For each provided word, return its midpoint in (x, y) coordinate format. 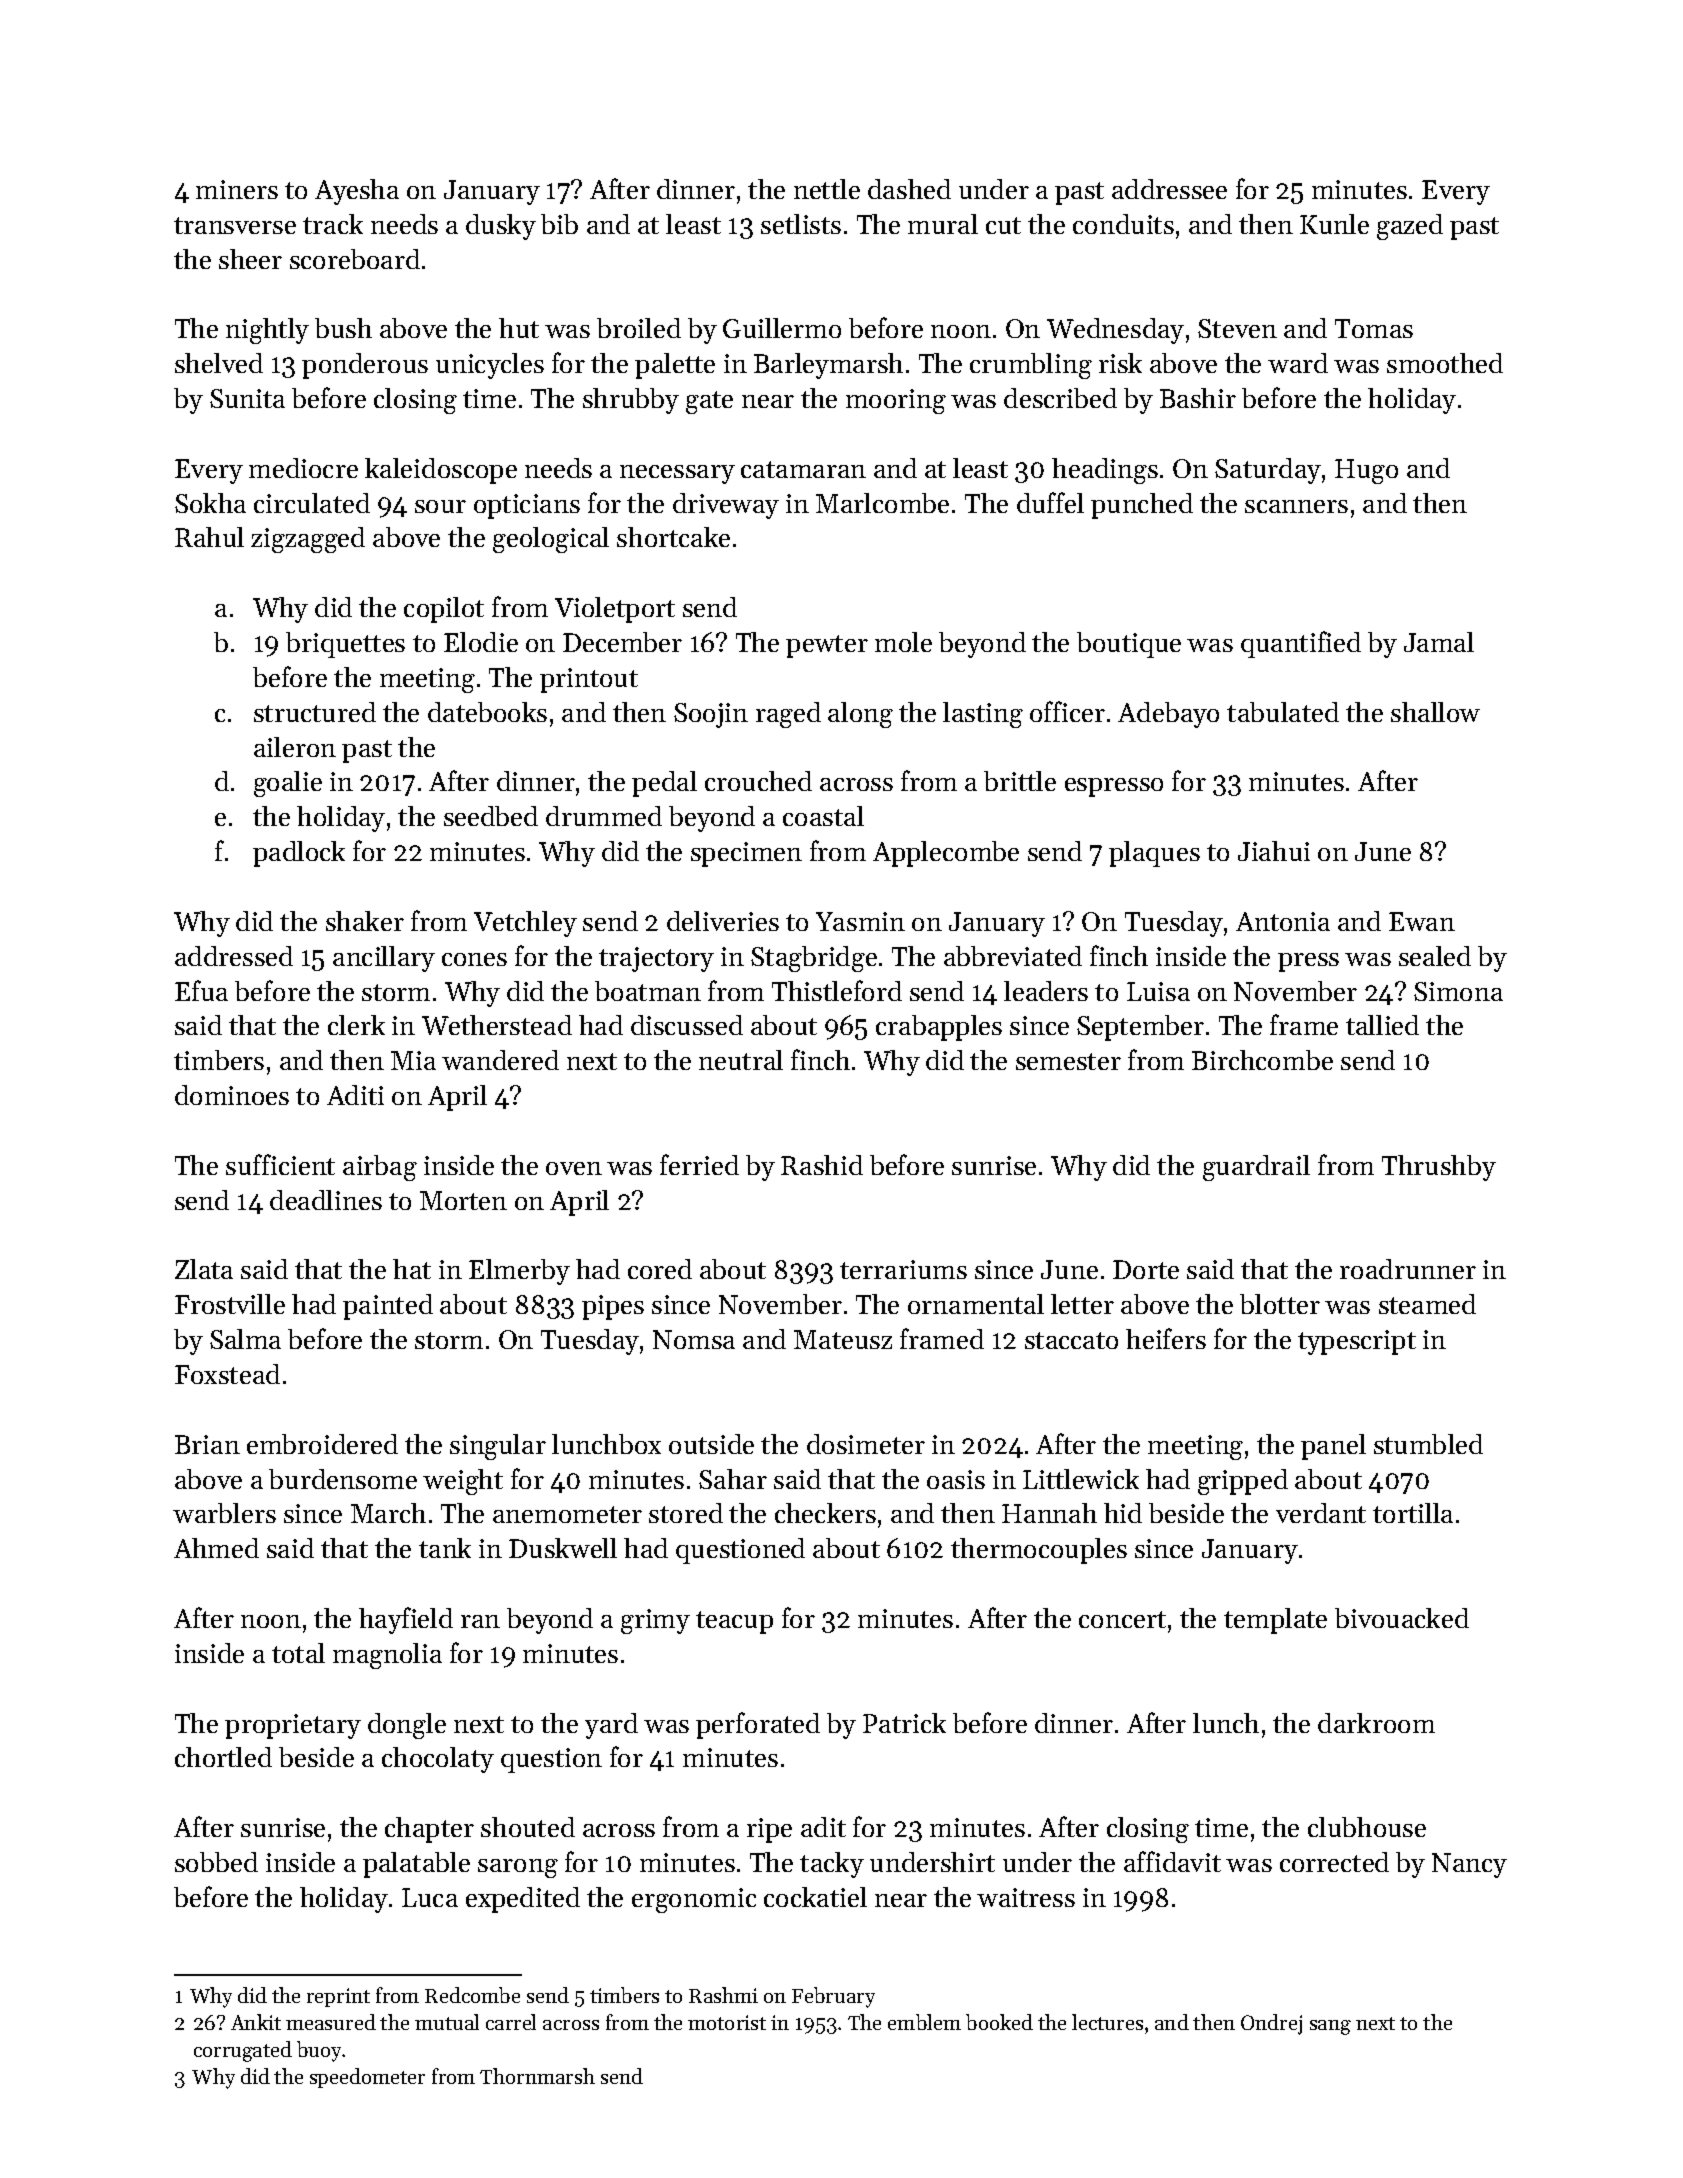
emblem (924, 2022)
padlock (299, 854)
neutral (741, 1060)
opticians (527, 506)
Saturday (1268, 471)
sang (1330, 2027)
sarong (518, 1868)
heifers (1166, 1338)
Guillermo (782, 328)
